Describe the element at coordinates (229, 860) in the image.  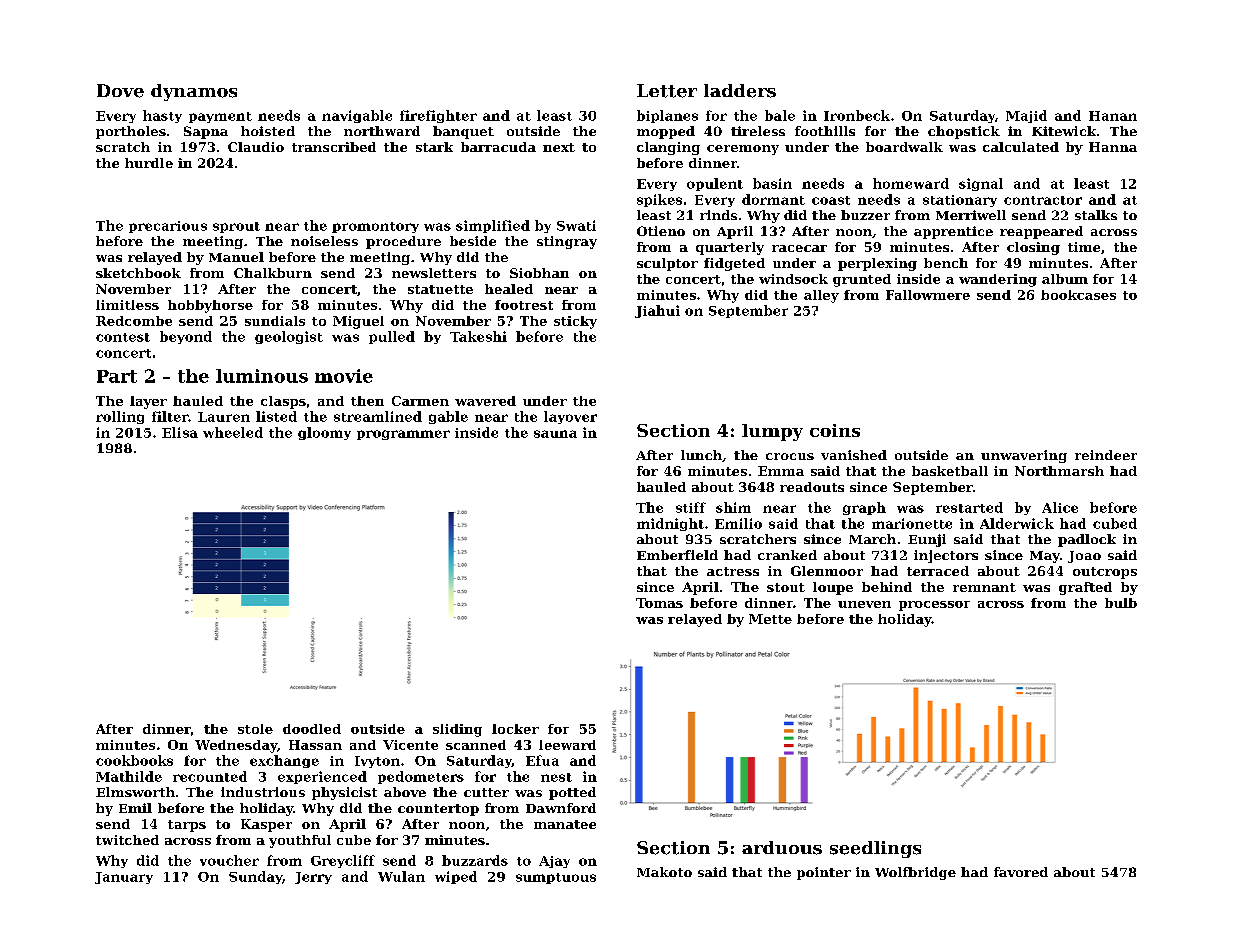
I see `voucher` at that location.
